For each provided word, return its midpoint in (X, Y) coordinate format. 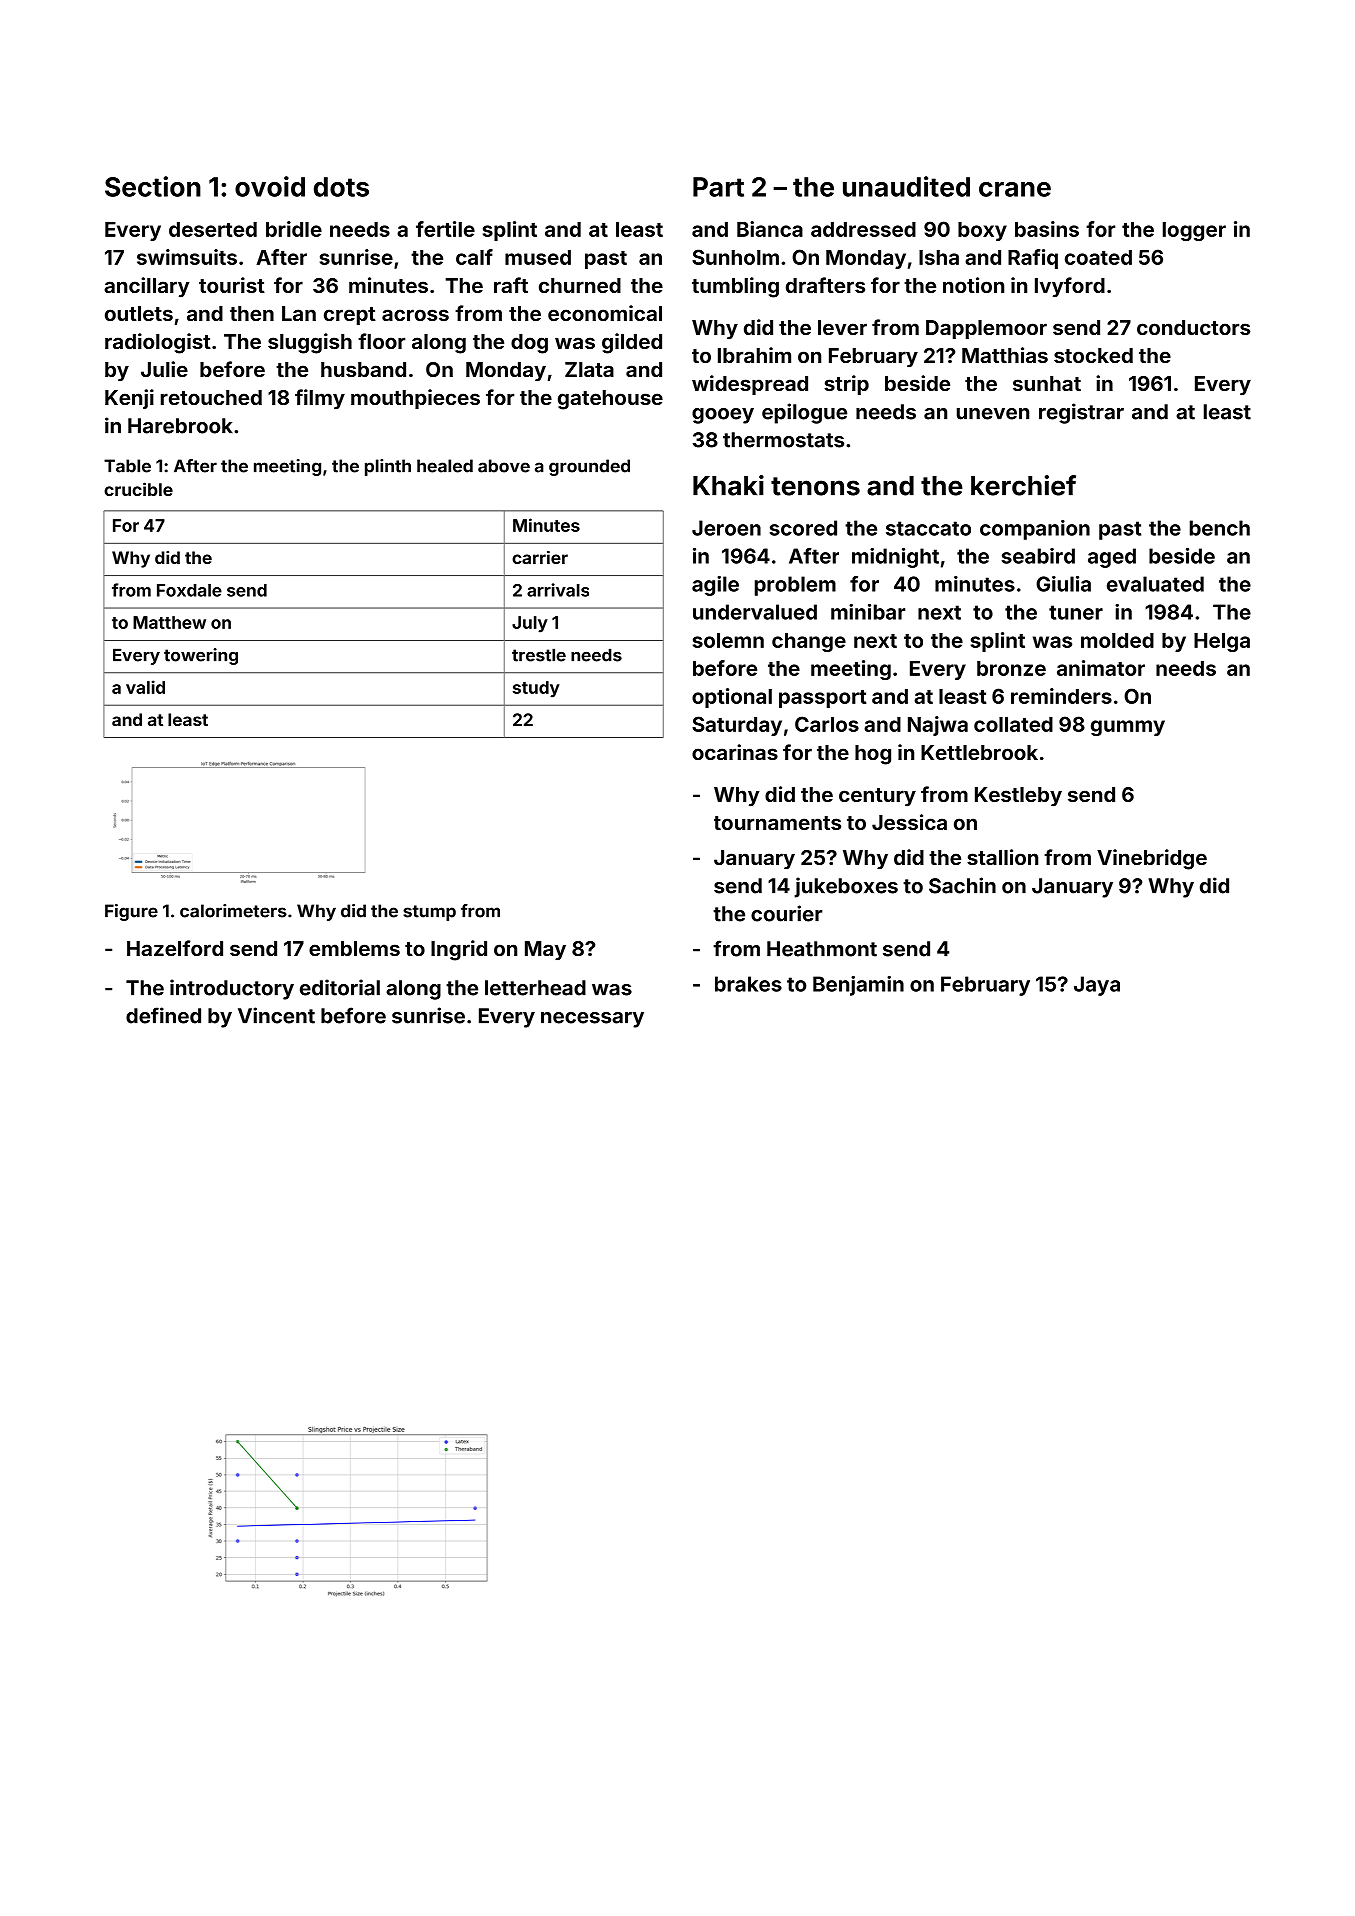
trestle (539, 655)
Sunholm (735, 257)
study (536, 689)
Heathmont (822, 949)
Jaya (1097, 986)
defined (163, 1015)
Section (153, 186)
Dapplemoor (986, 329)
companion (1035, 530)
